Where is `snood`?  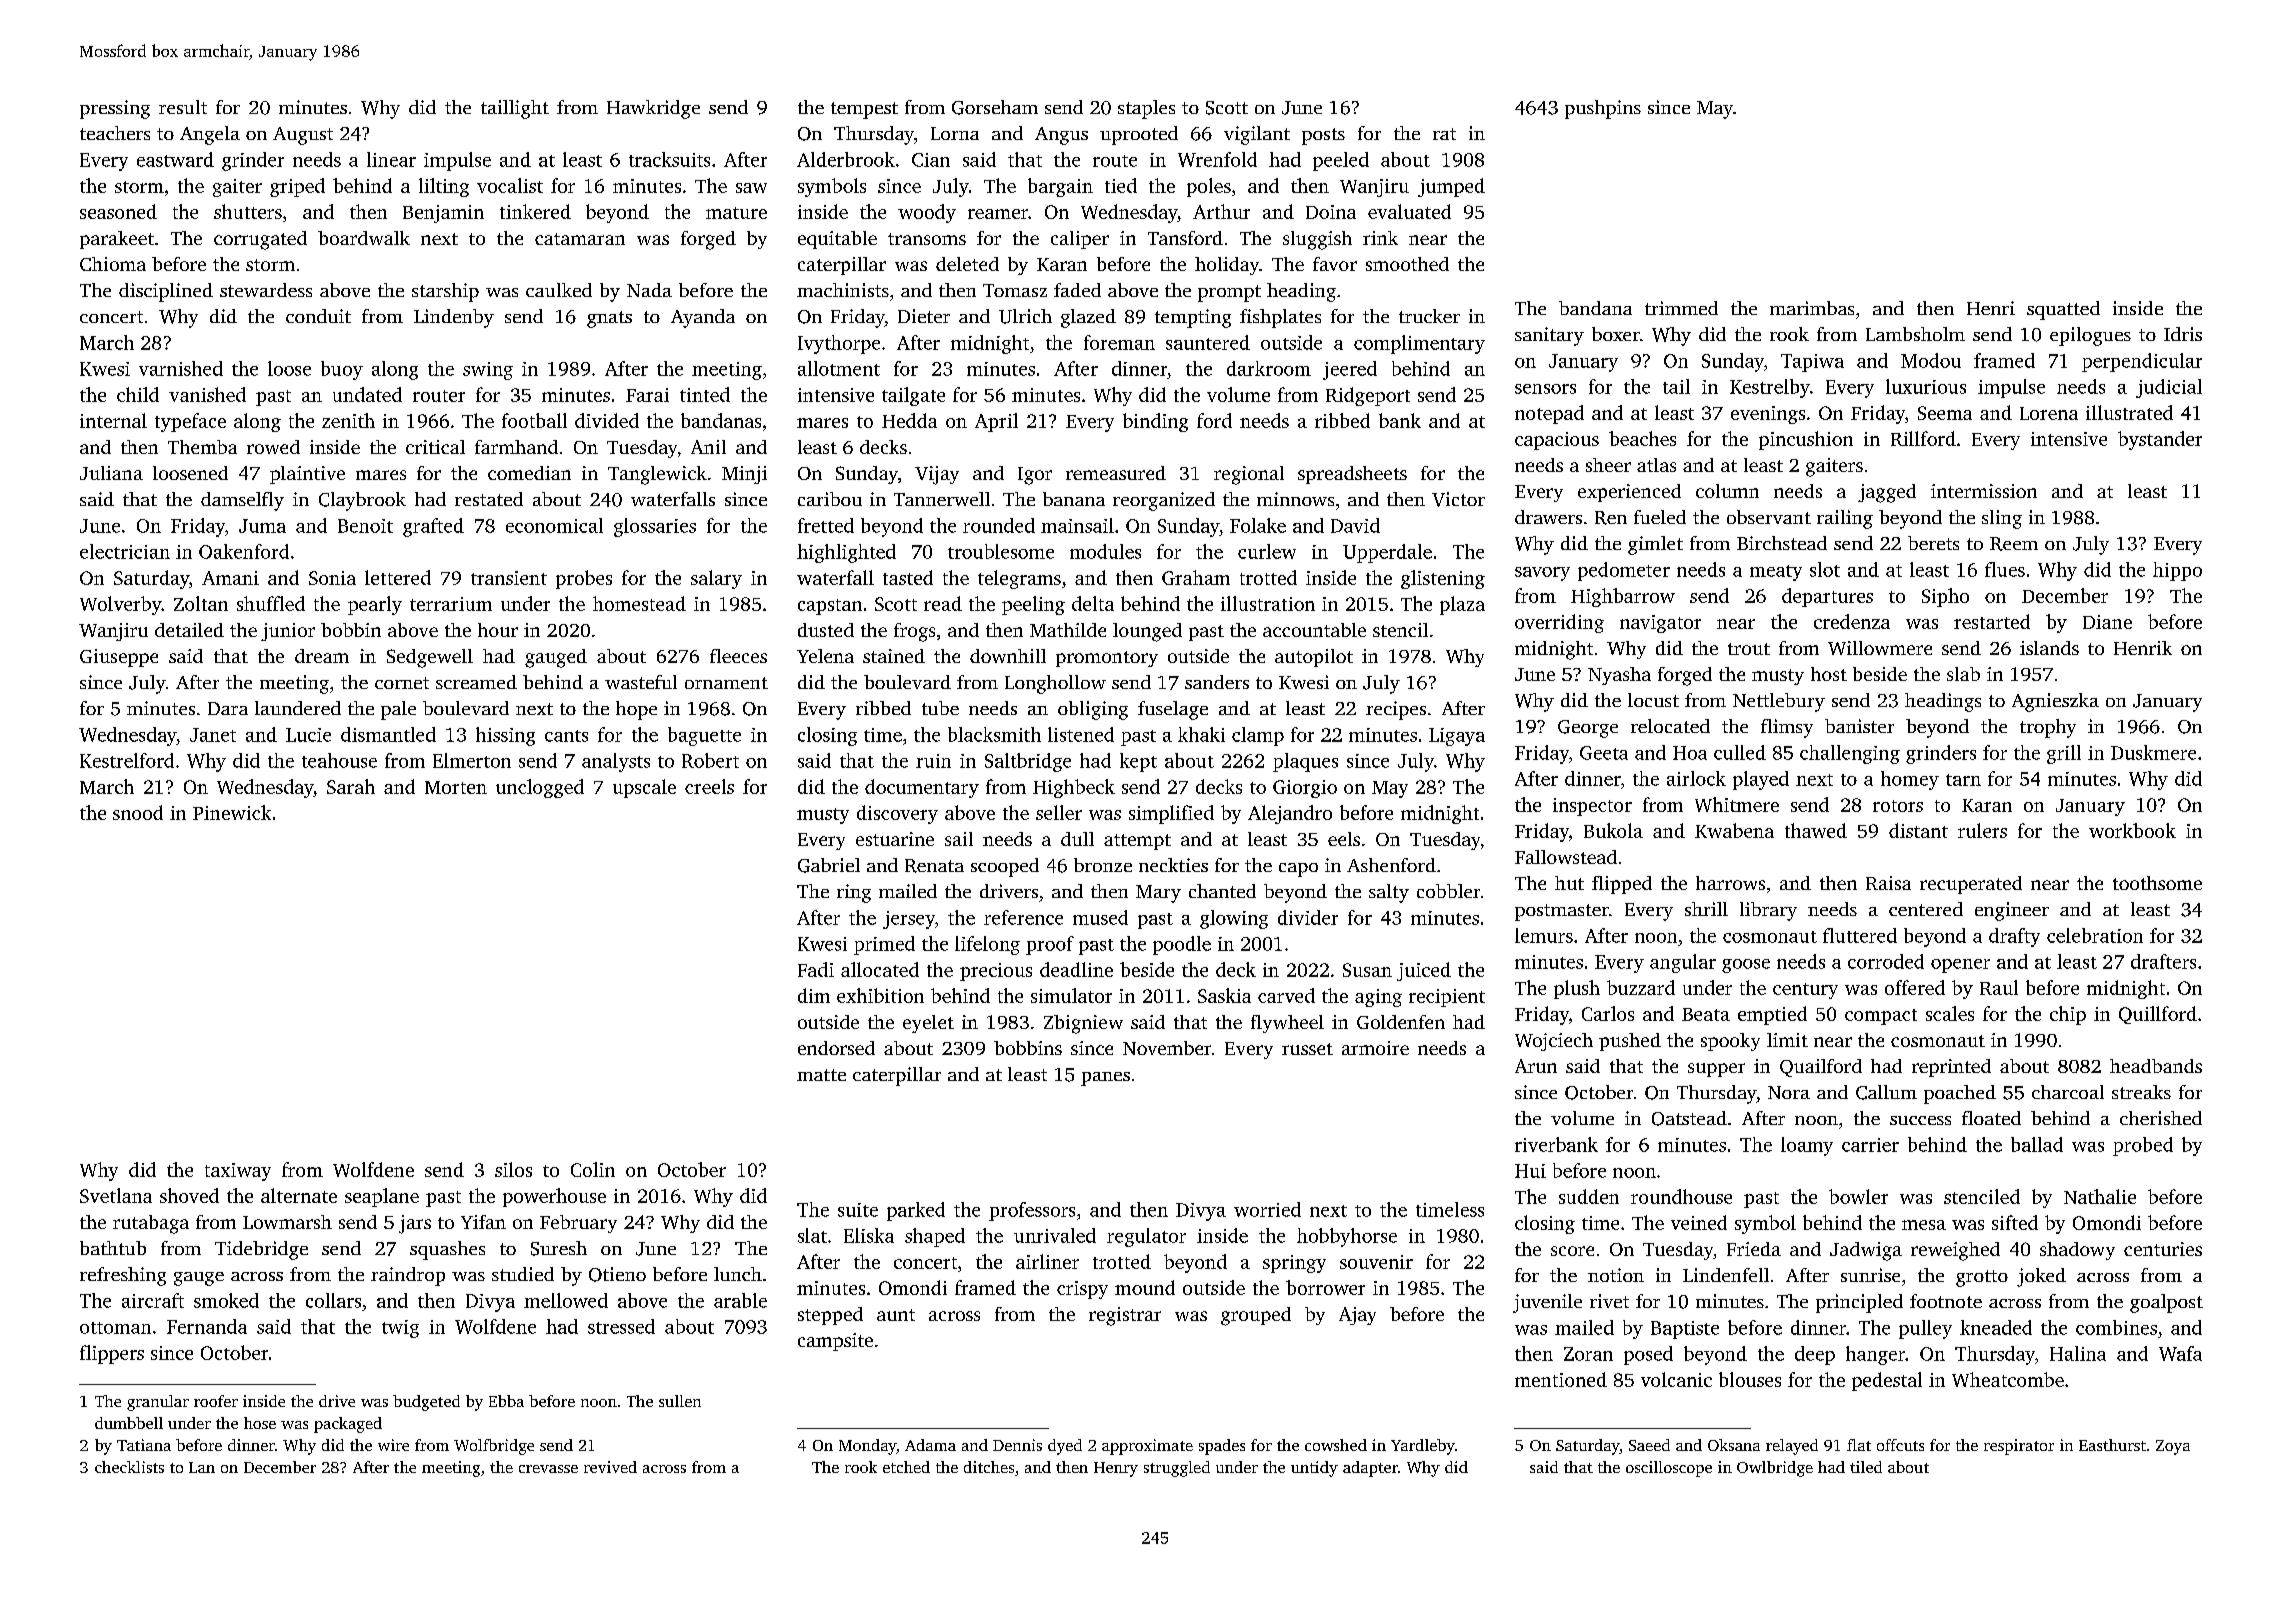 snood is located at coordinates (138, 812).
